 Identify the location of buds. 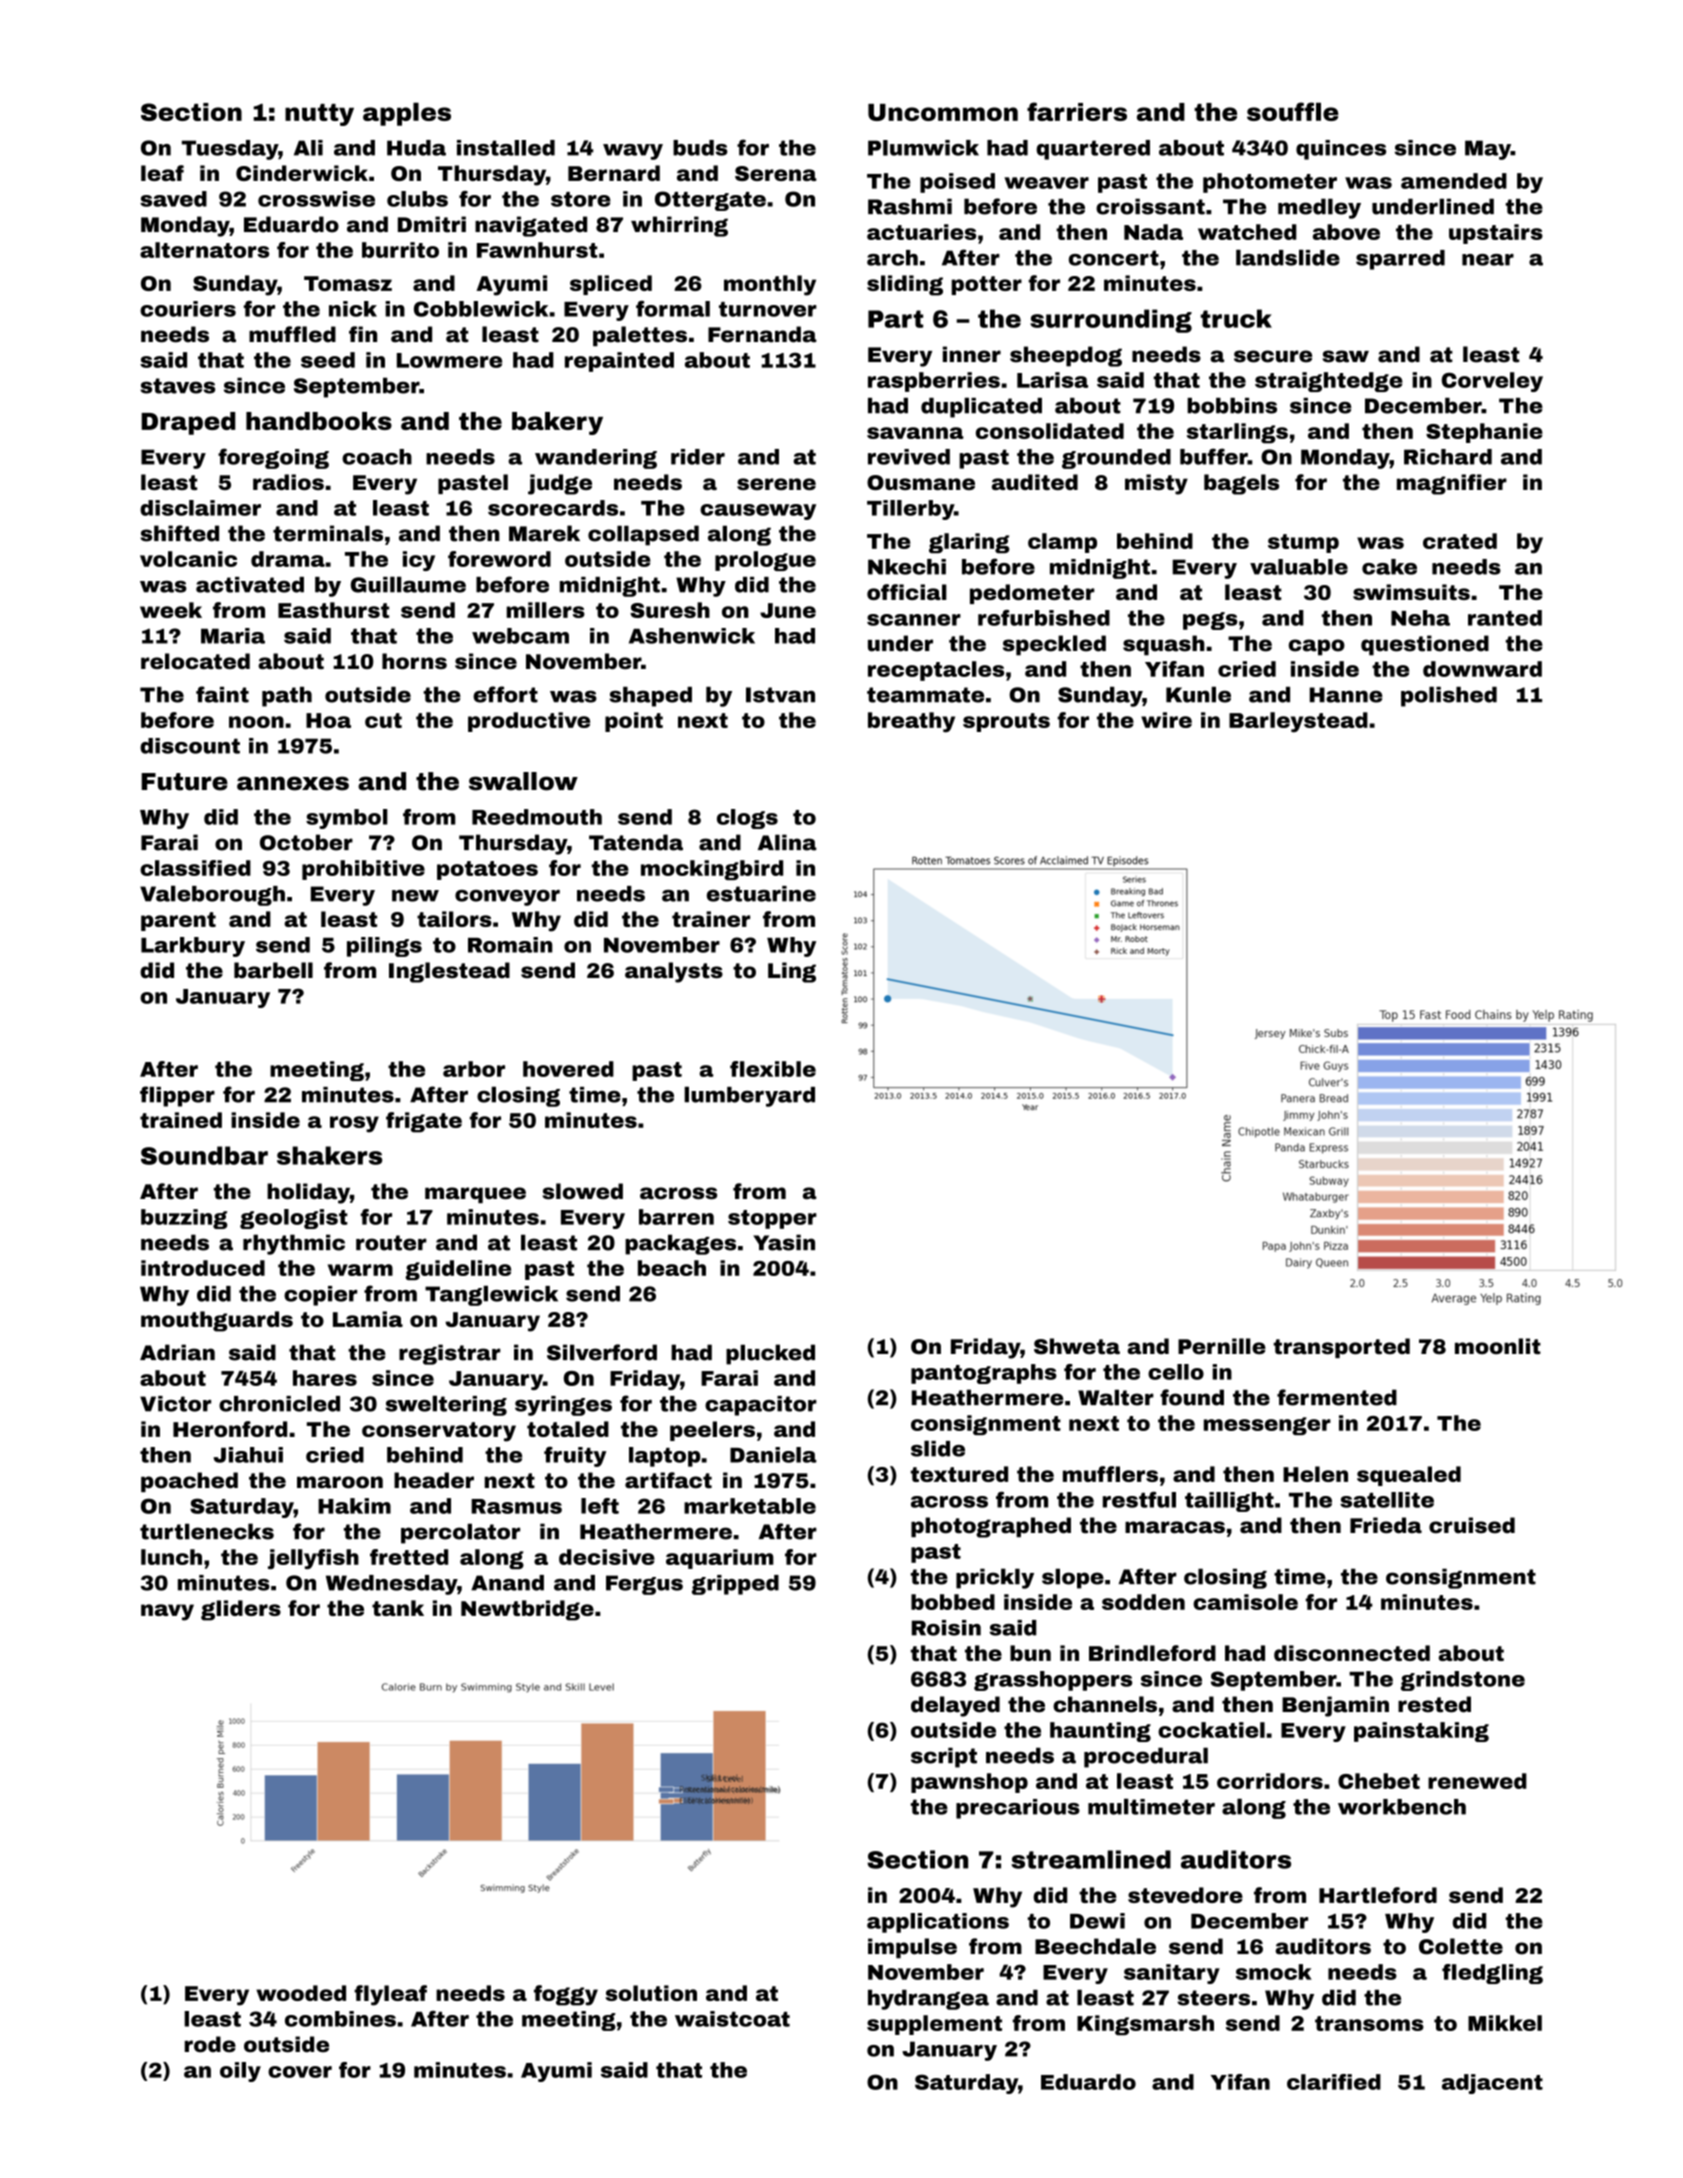
(700, 148).
